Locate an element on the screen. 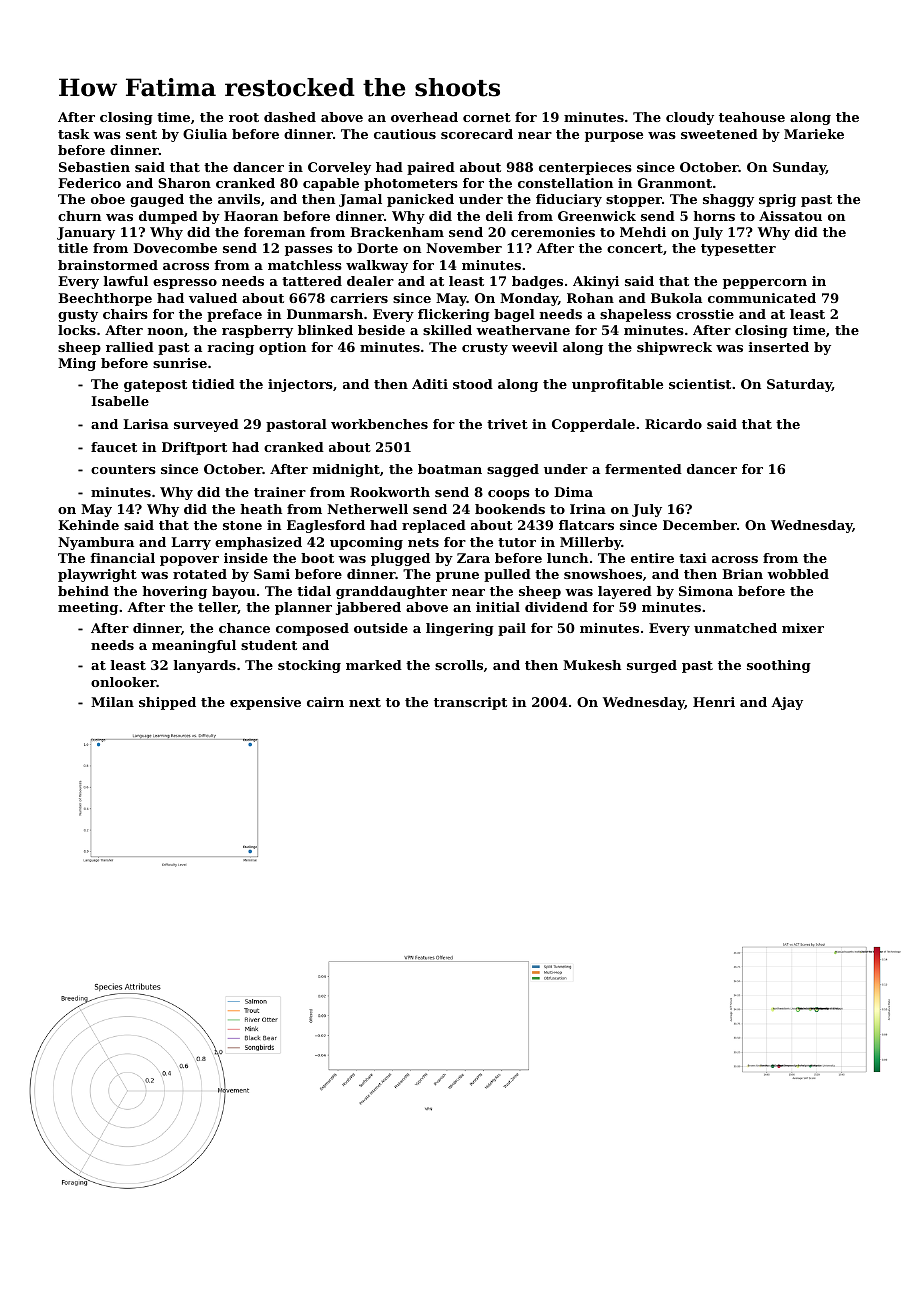 This screenshot has height=1308, width=924. faucet is located at coordinates (114, 447).
